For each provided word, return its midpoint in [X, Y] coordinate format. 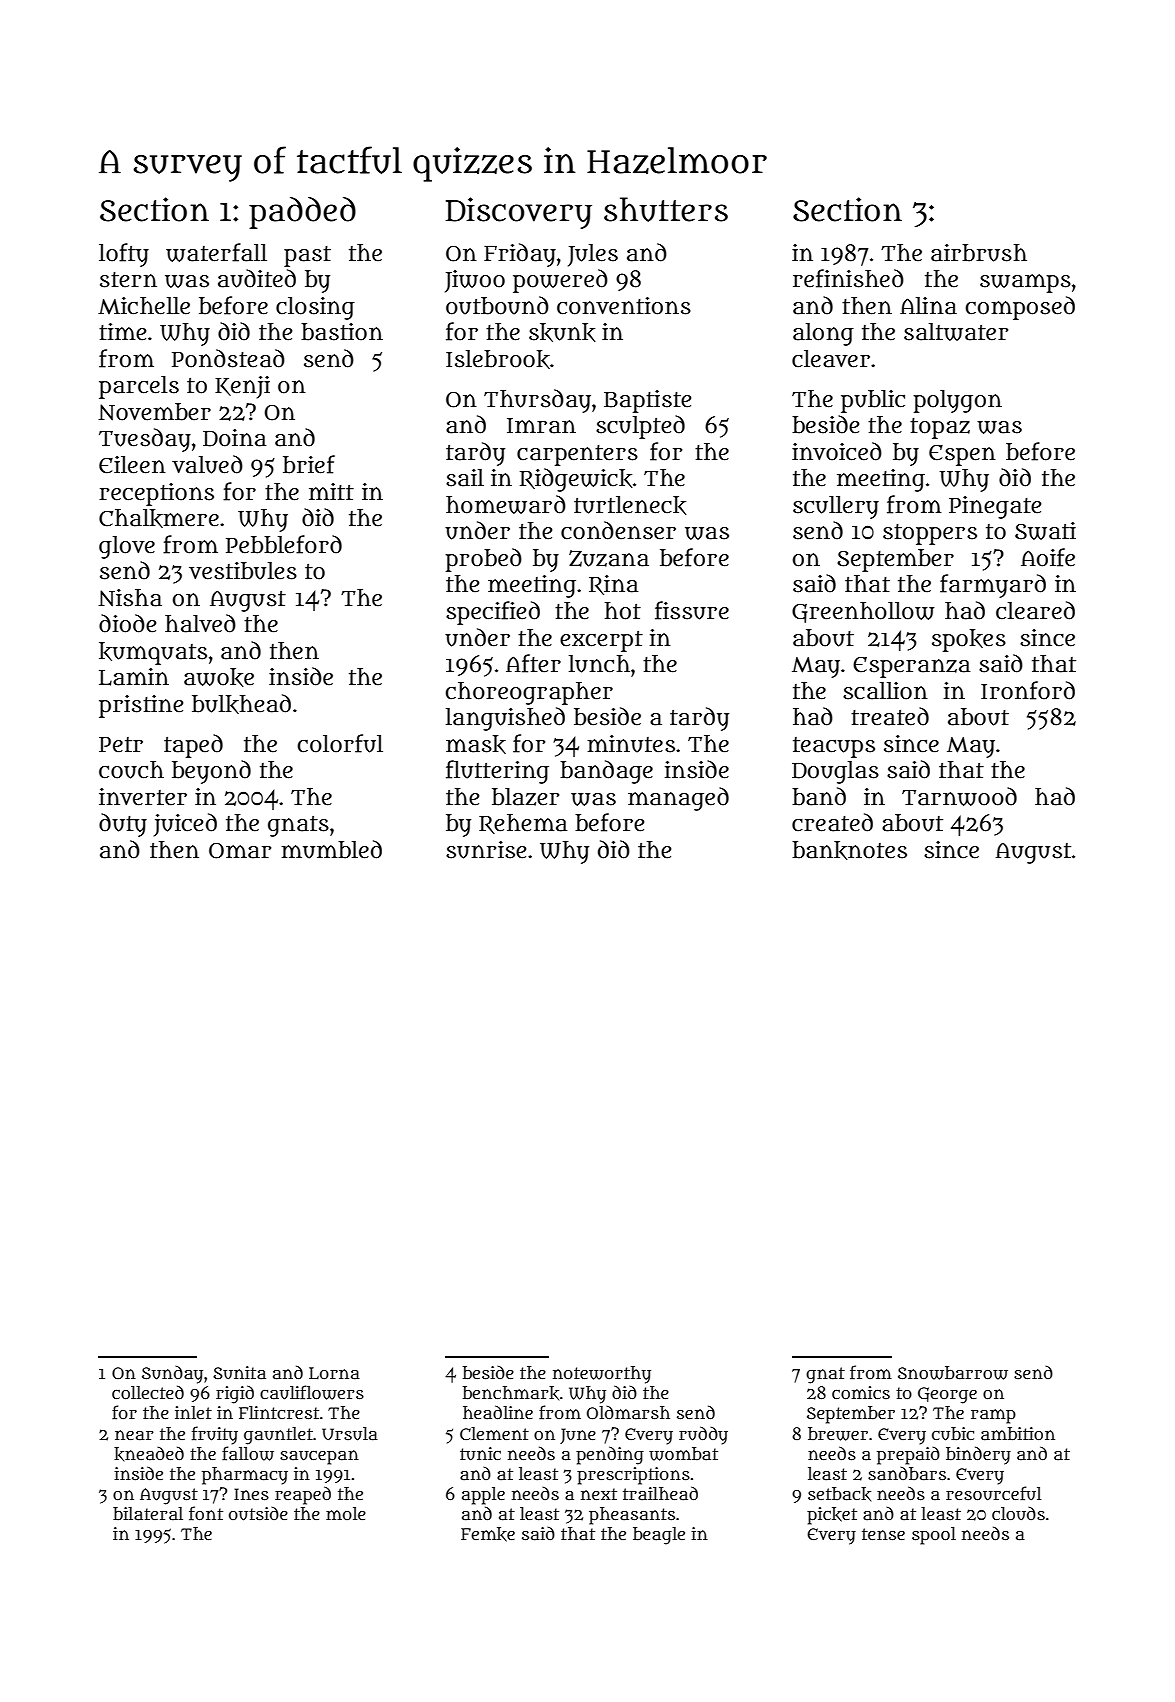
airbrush [979, 253]
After [533, 663]
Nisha [130, 598]
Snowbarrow [953, 1373]
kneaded [149, 1454]
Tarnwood [959, 796]
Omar [240, 851]
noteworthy [602, 1375]
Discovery [519, 213]
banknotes [849, 850]
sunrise [486, 850]
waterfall [216, 252]
